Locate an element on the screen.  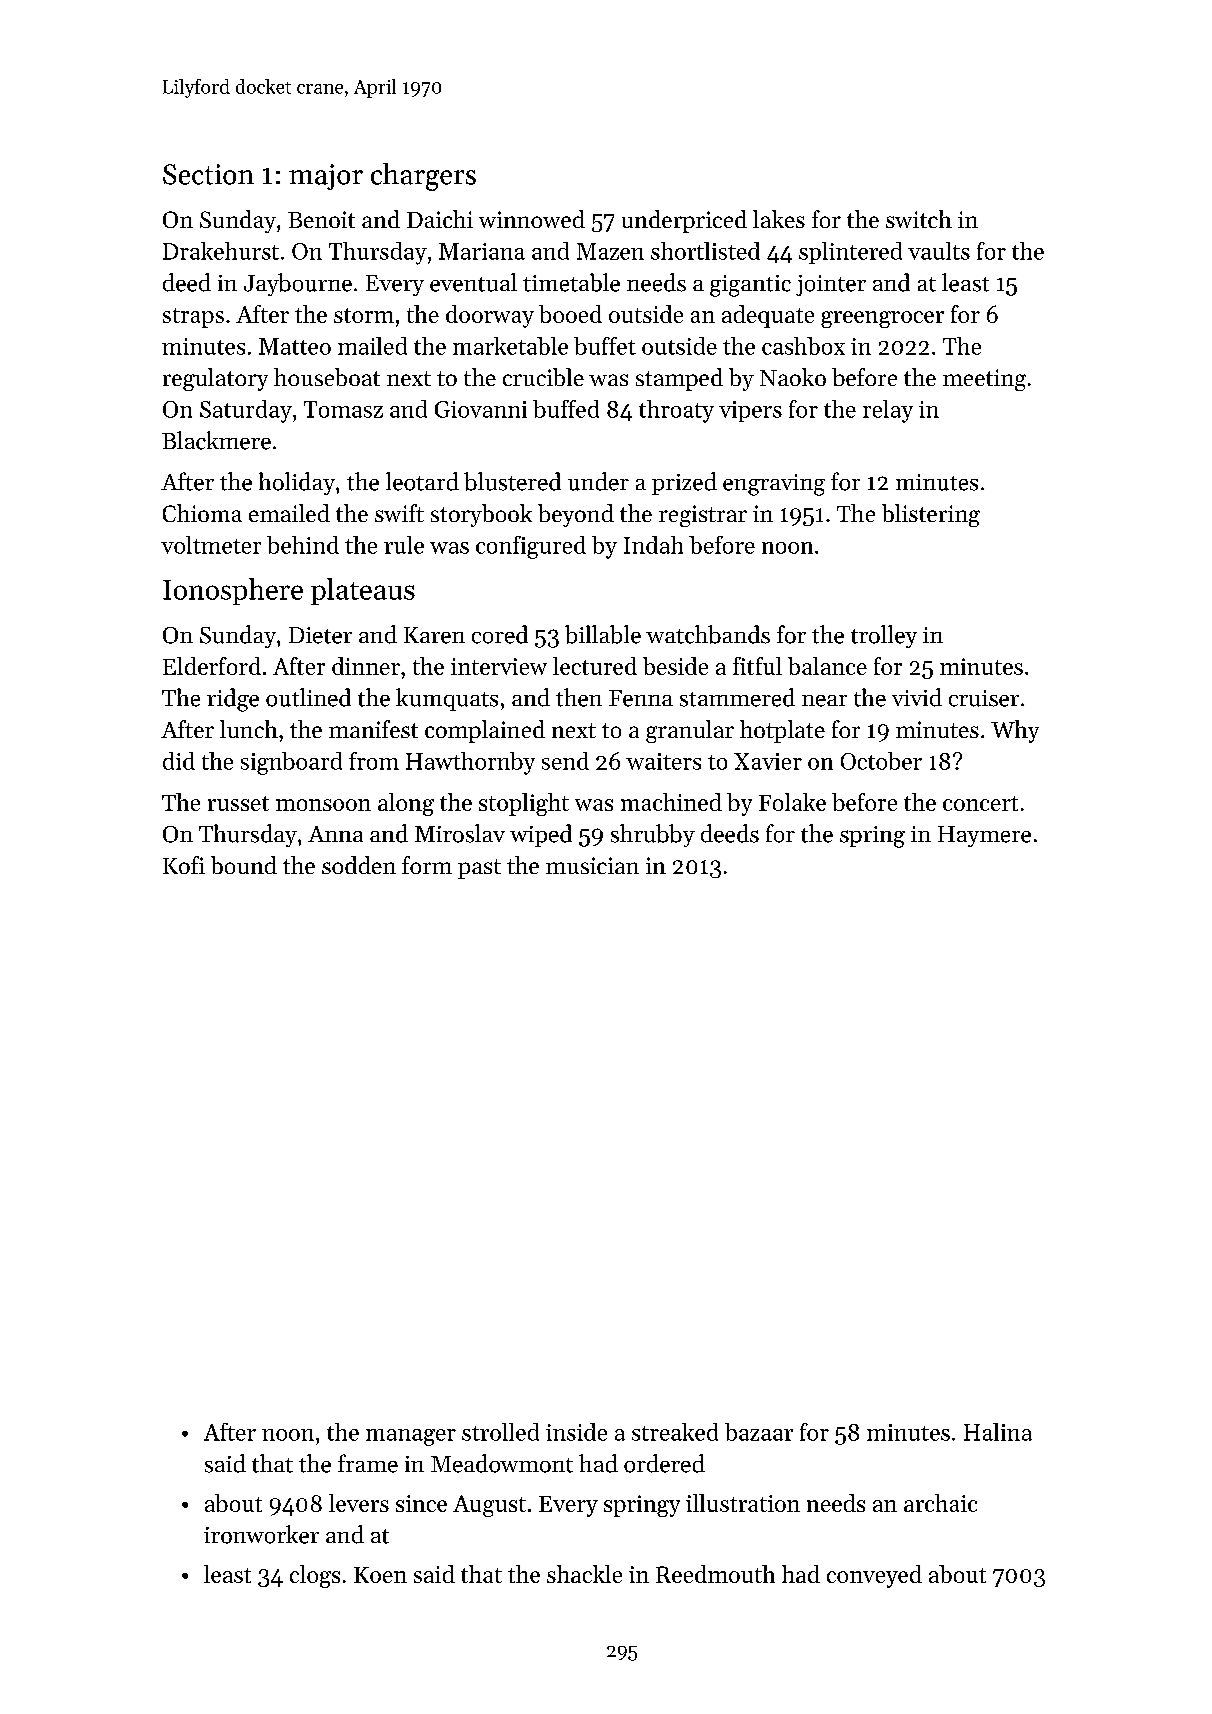
Section is located at coordinates (208, 174).
